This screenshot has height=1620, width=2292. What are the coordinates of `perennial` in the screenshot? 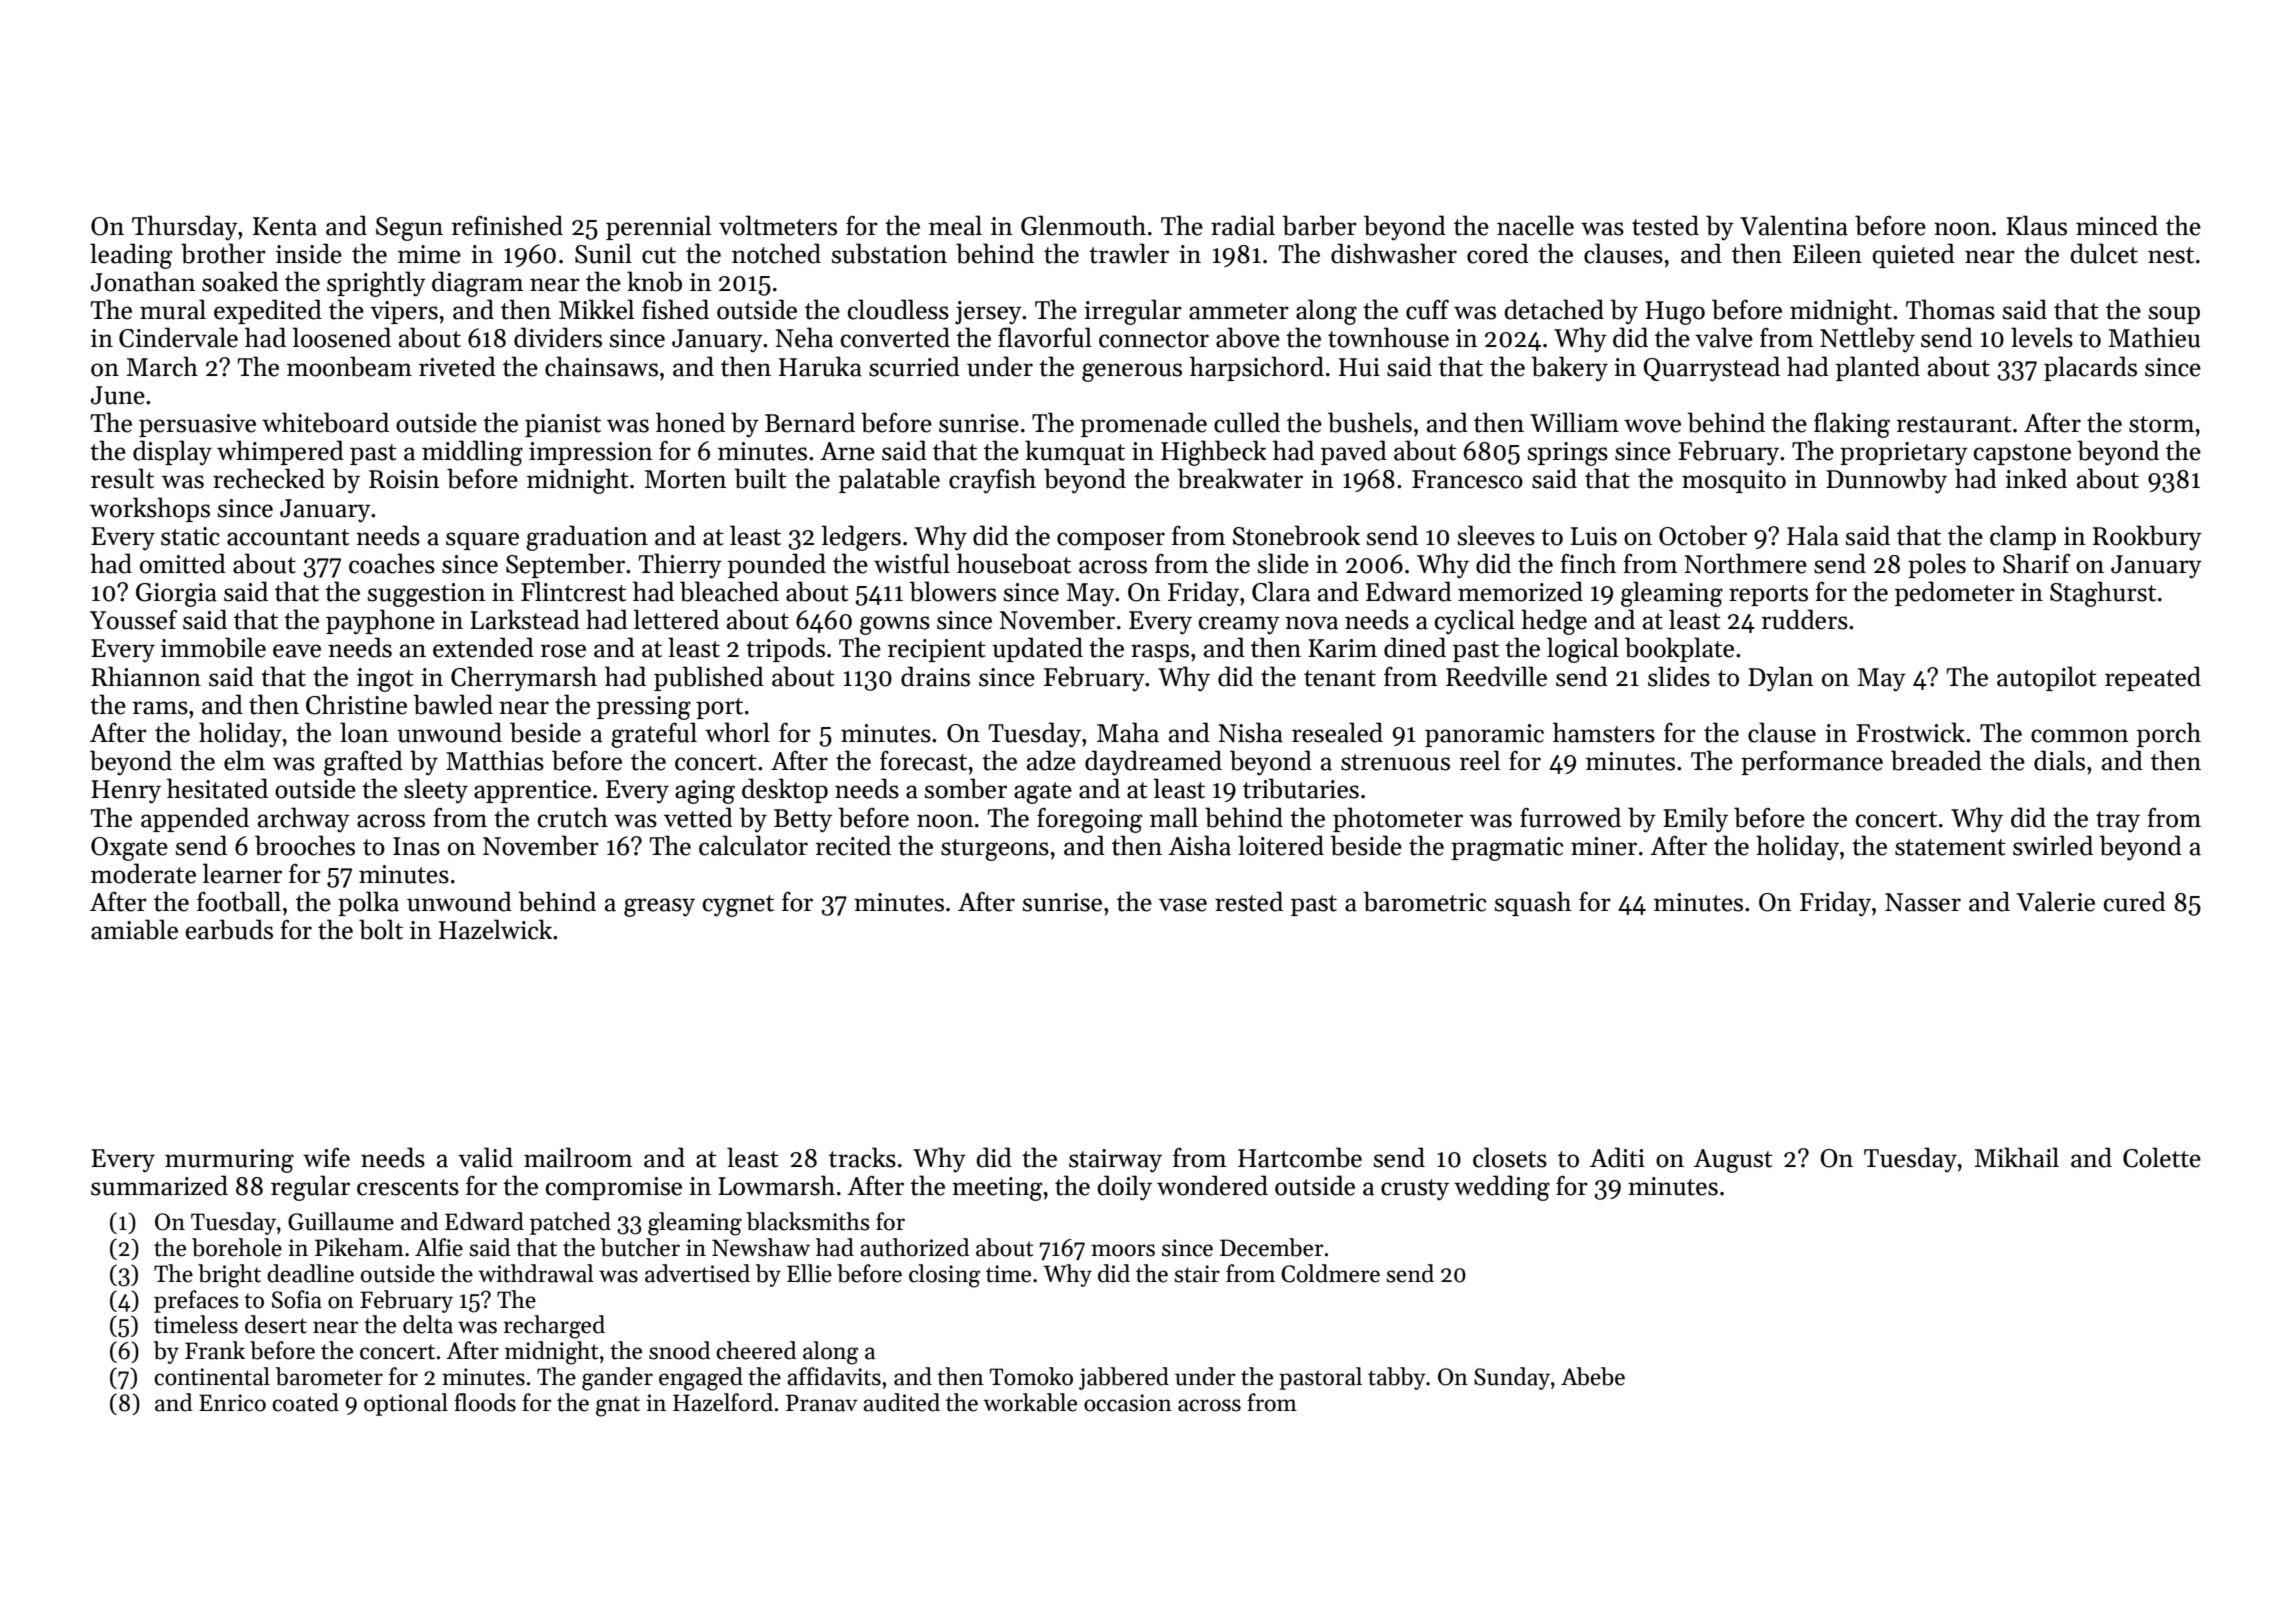 It's located at (658, 227).
